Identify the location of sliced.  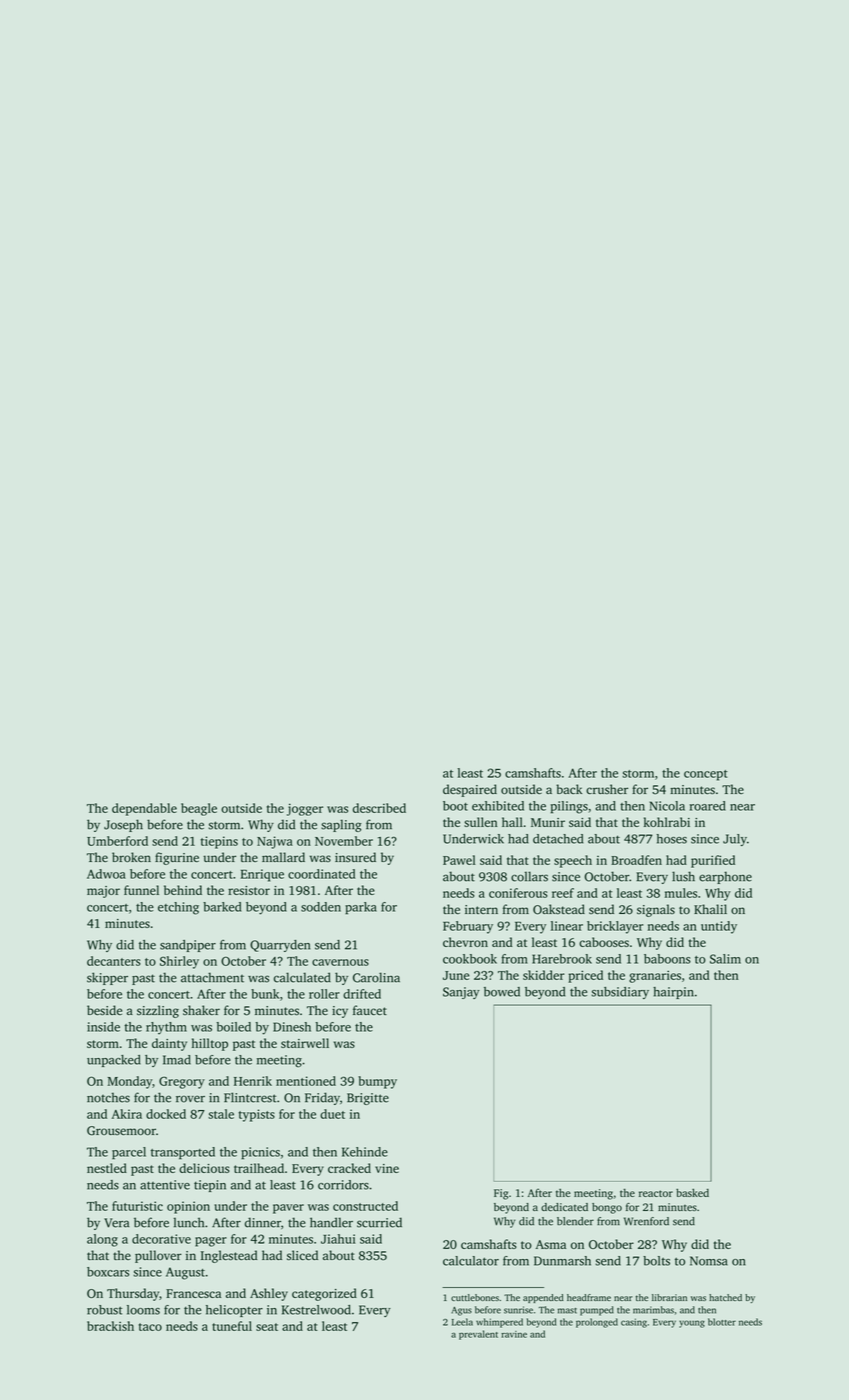
(302, 1255).
